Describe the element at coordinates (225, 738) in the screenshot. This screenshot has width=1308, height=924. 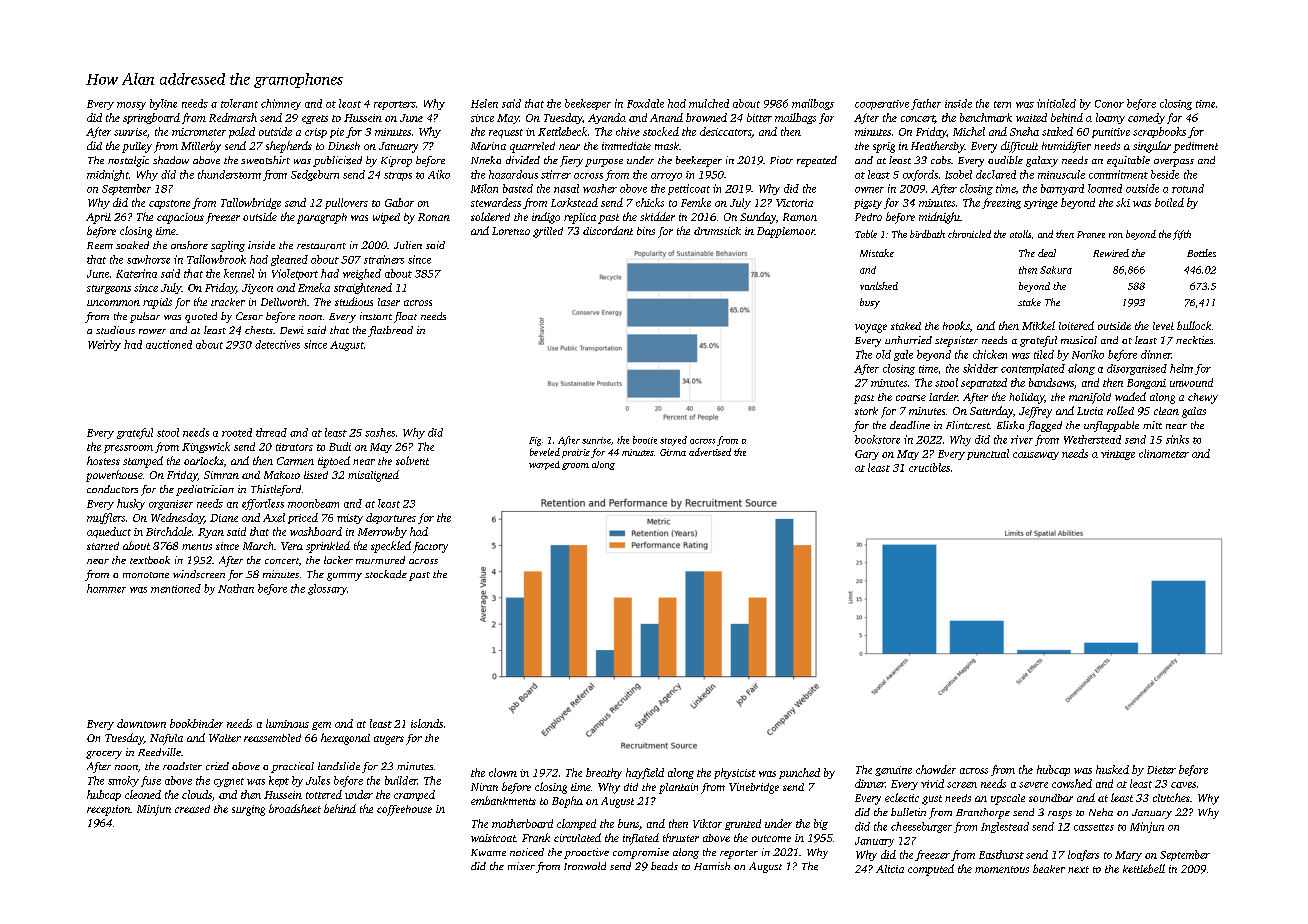
I see `Walter` at that location.
